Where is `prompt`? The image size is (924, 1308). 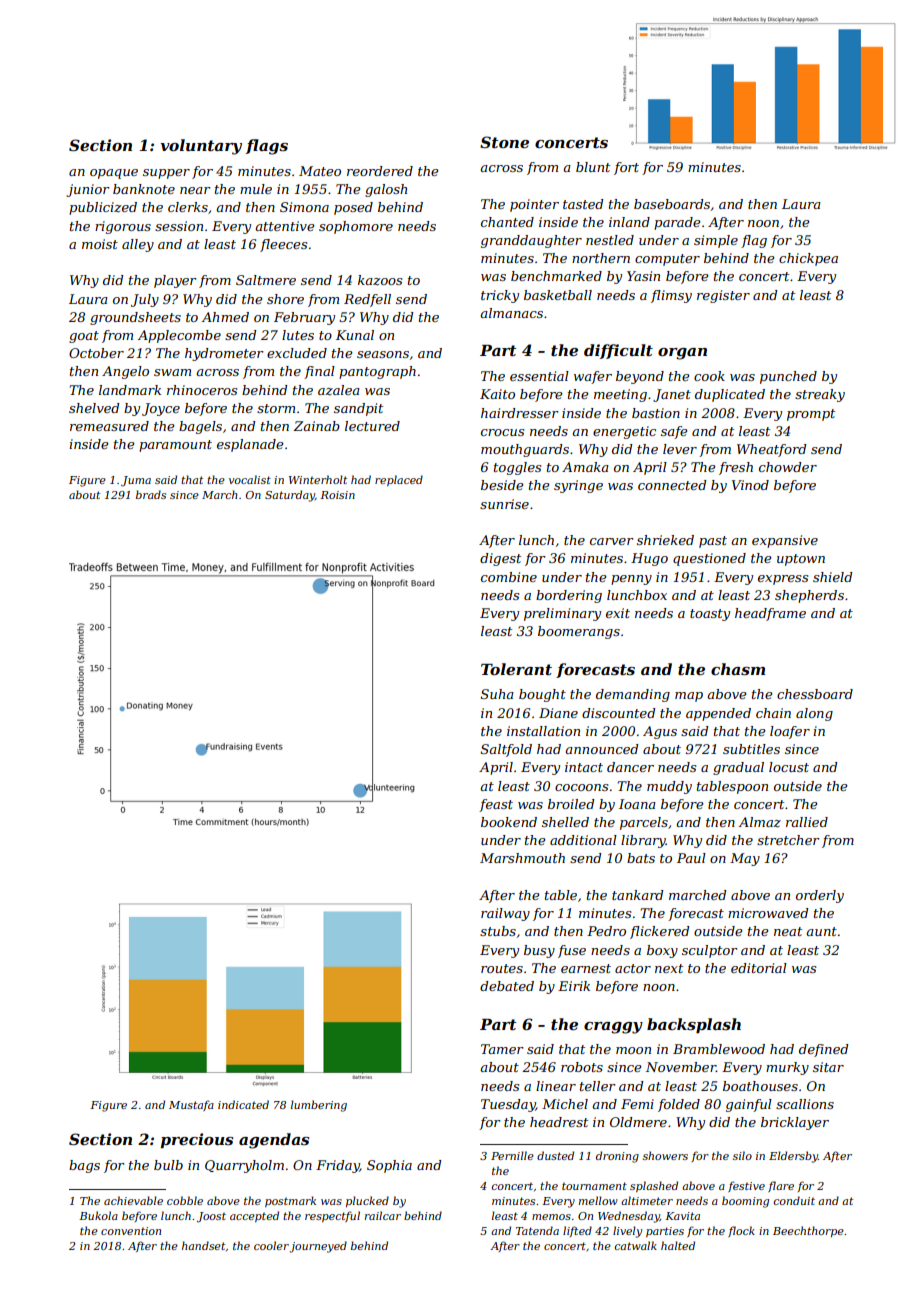
prompt is located at coordinates (811, 415).
